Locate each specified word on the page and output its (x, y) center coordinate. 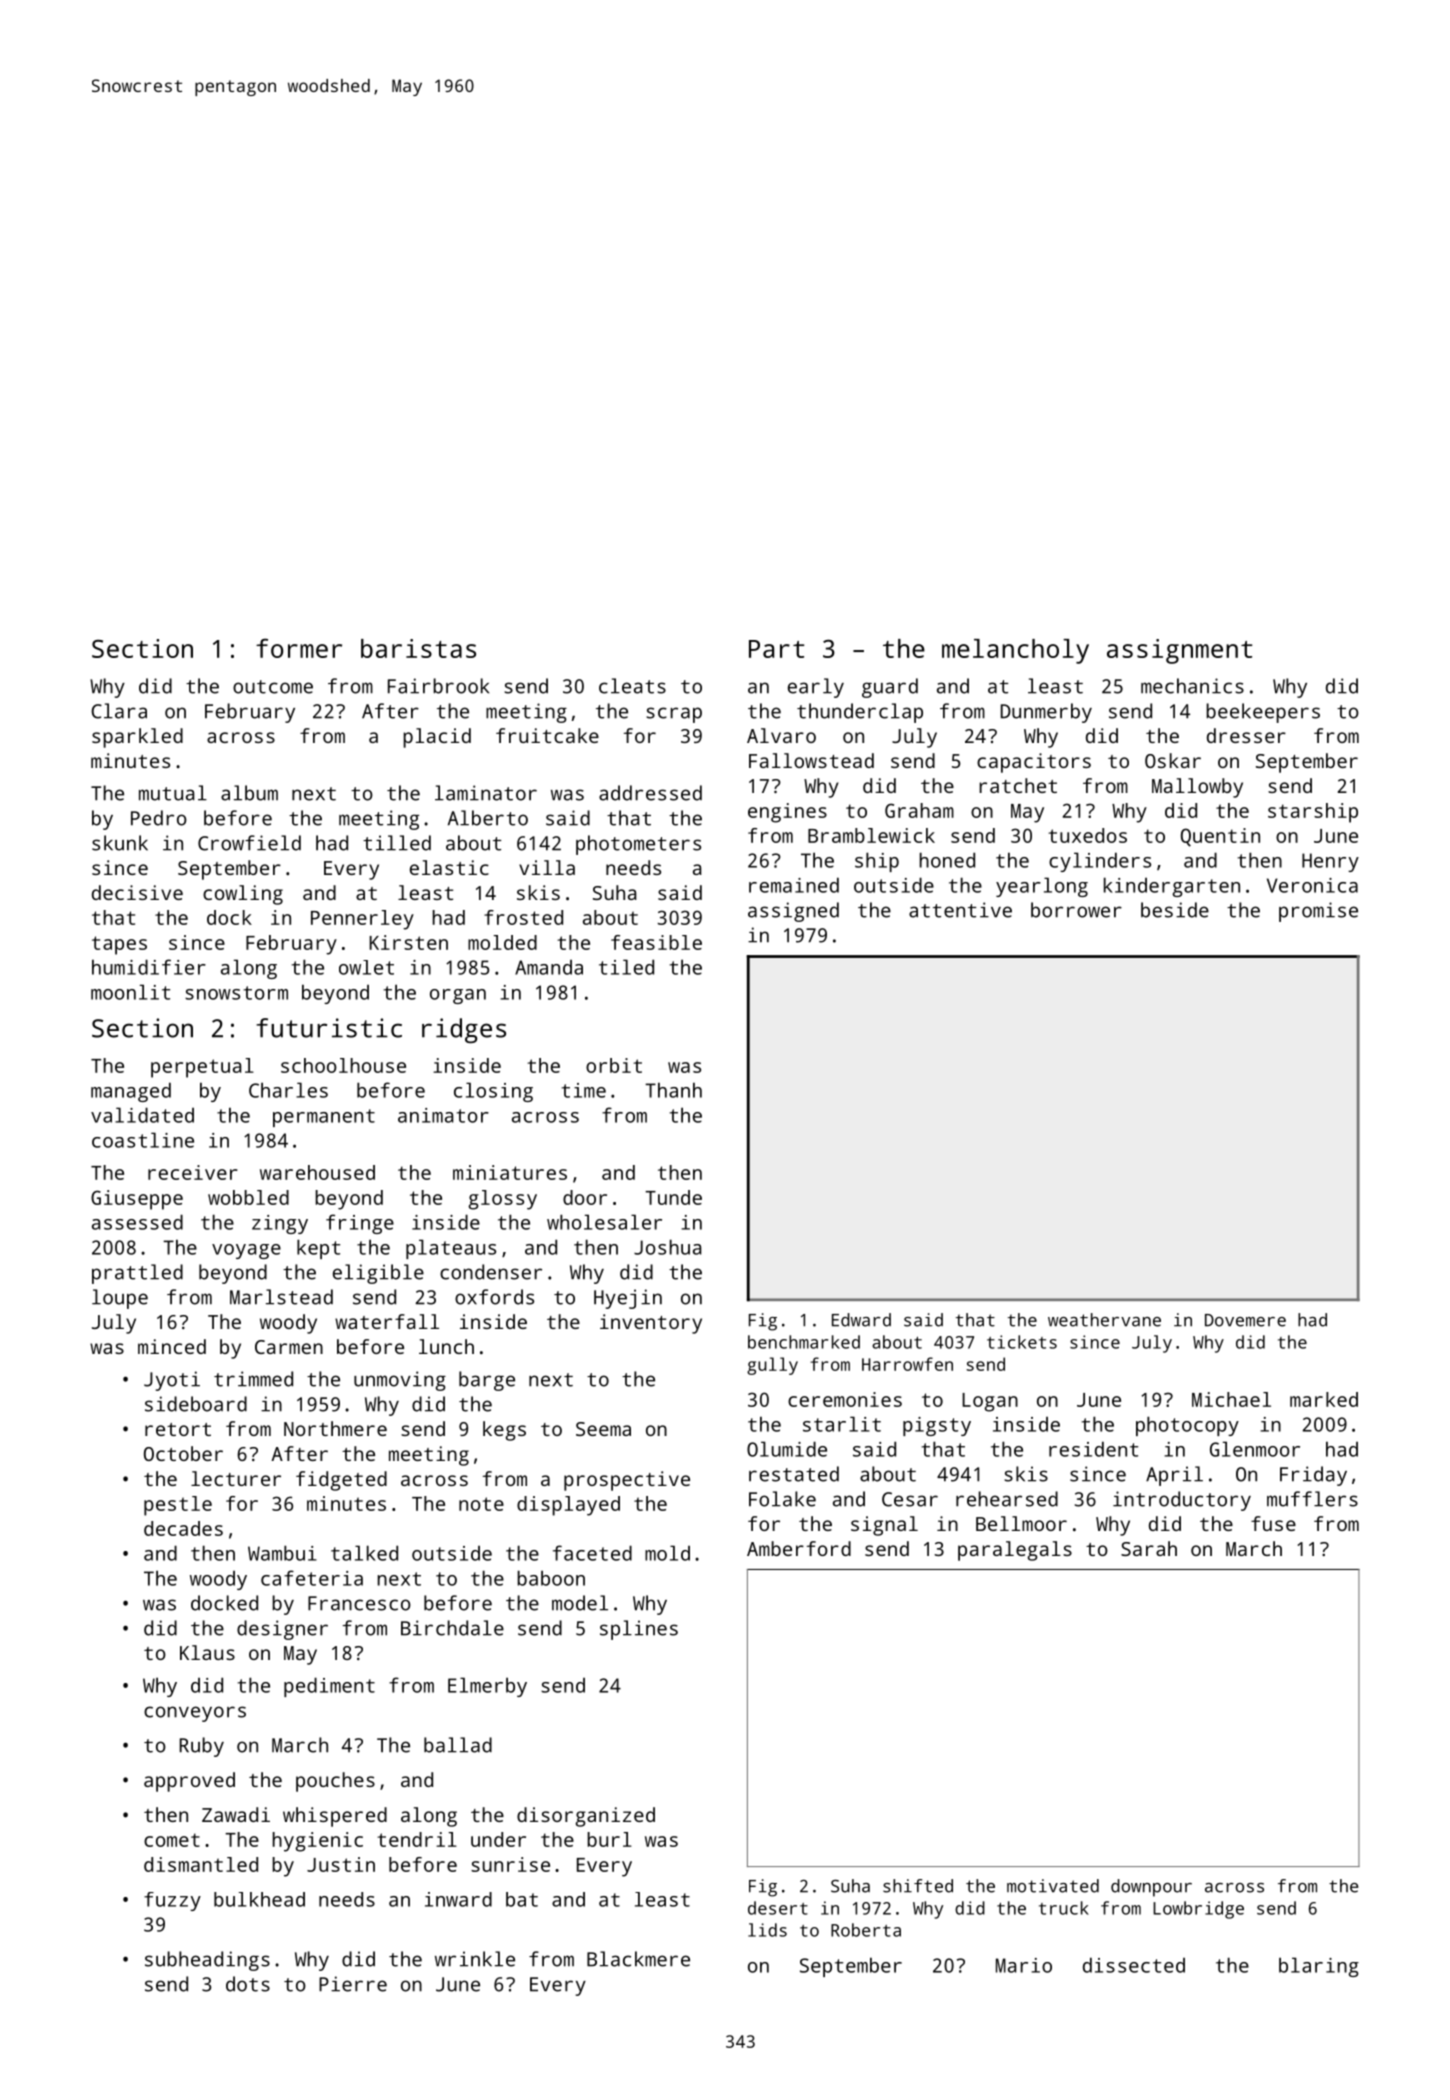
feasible (656, 942)
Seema (603, 1429)
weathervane (1104, 1320)
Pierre (353, 1984)
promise (1318, 912)
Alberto (488, 818)
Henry (1330, 862)
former (299, 648)
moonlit (130, 992)
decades (183, 1528)
